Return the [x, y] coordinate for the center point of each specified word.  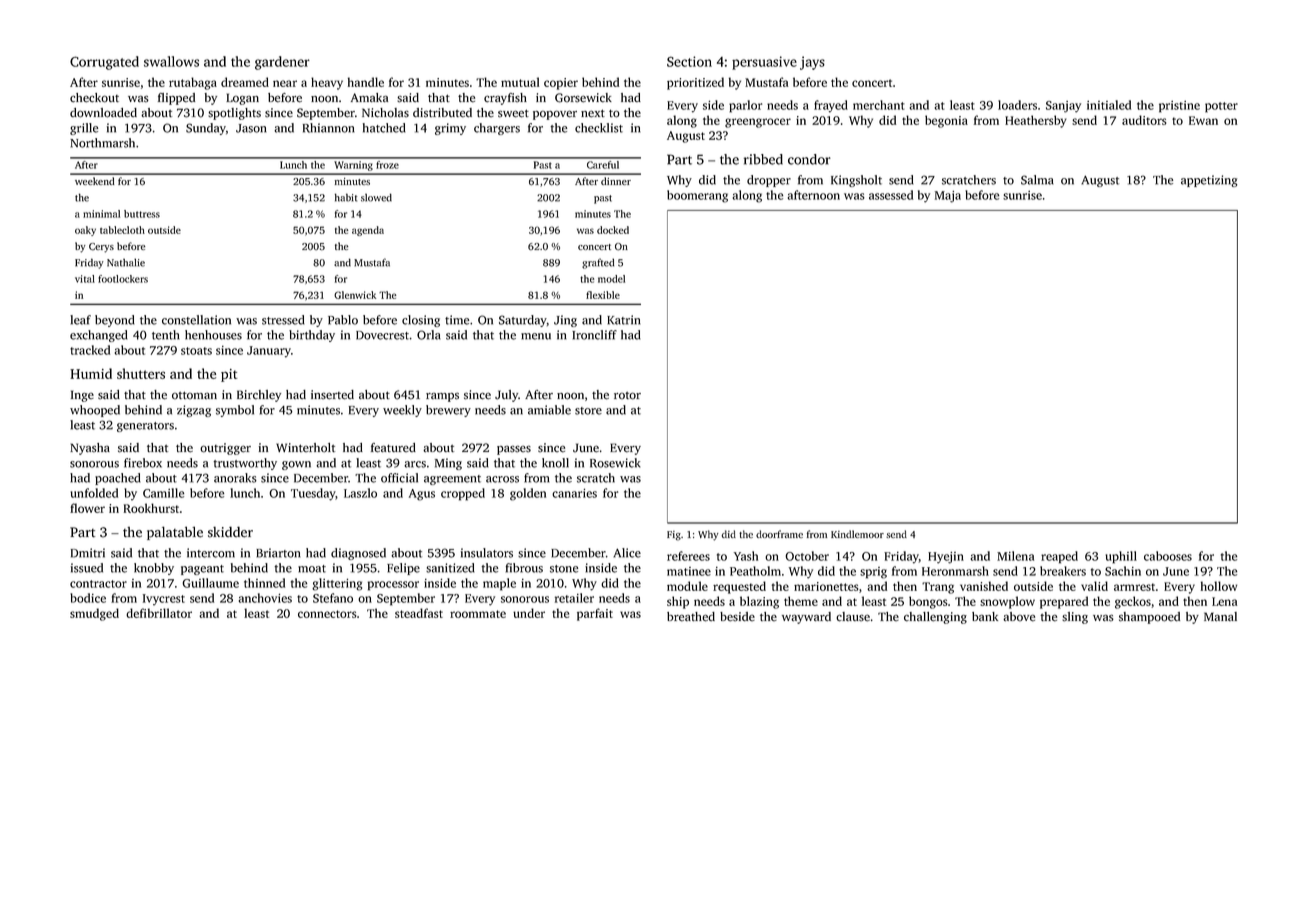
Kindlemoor [857, 534]
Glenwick [355, 295]
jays [812, 63]
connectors [327, 614]
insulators [487, 553]
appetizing [1209, 181]
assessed [891, 195]
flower [87, 508]
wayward [806, 618]
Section [689, 61]
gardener [282, 63]
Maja [948, 197]
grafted [598, 263]
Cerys [101, 248]
